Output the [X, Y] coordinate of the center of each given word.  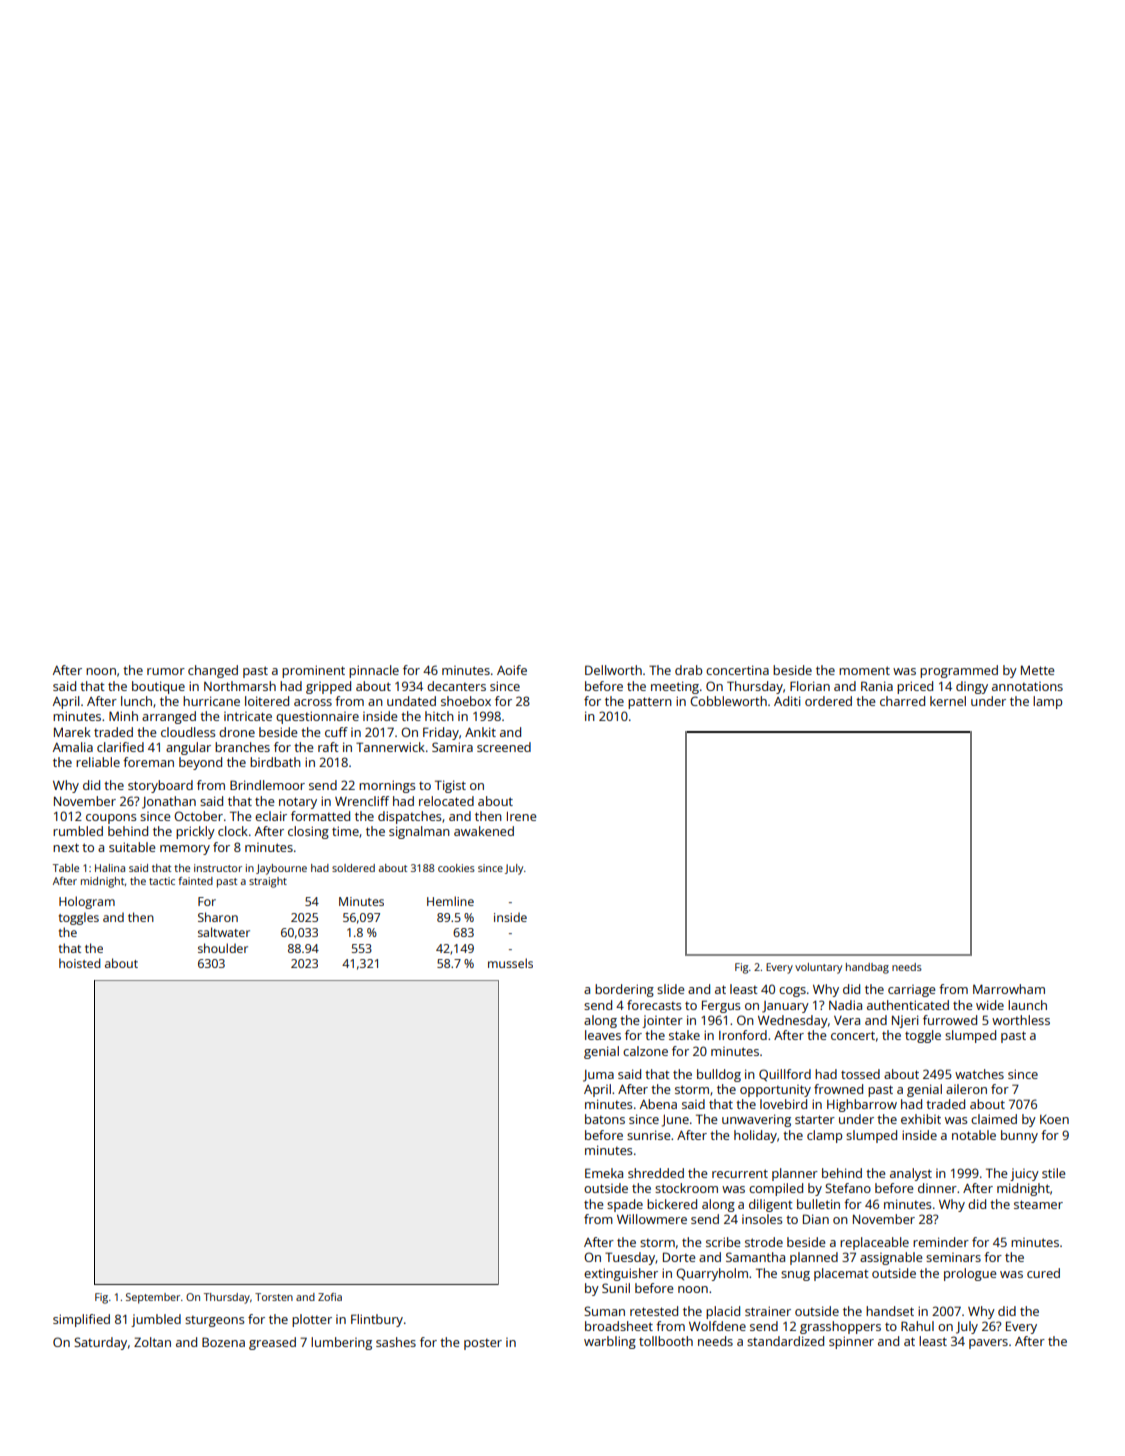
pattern [650, 703]
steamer [1038, 1204]
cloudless [188, 732]
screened [504, 747]
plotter [312, 1320]
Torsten [274, 1297]
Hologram [87, 902]
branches [242, 747]
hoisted [80, 963]
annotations [1027, 686]
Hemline [450, 901]
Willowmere [652, 1219]
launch [1027, 1005]
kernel [948, 701]
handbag [867, 968]
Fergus [721, 1006]
